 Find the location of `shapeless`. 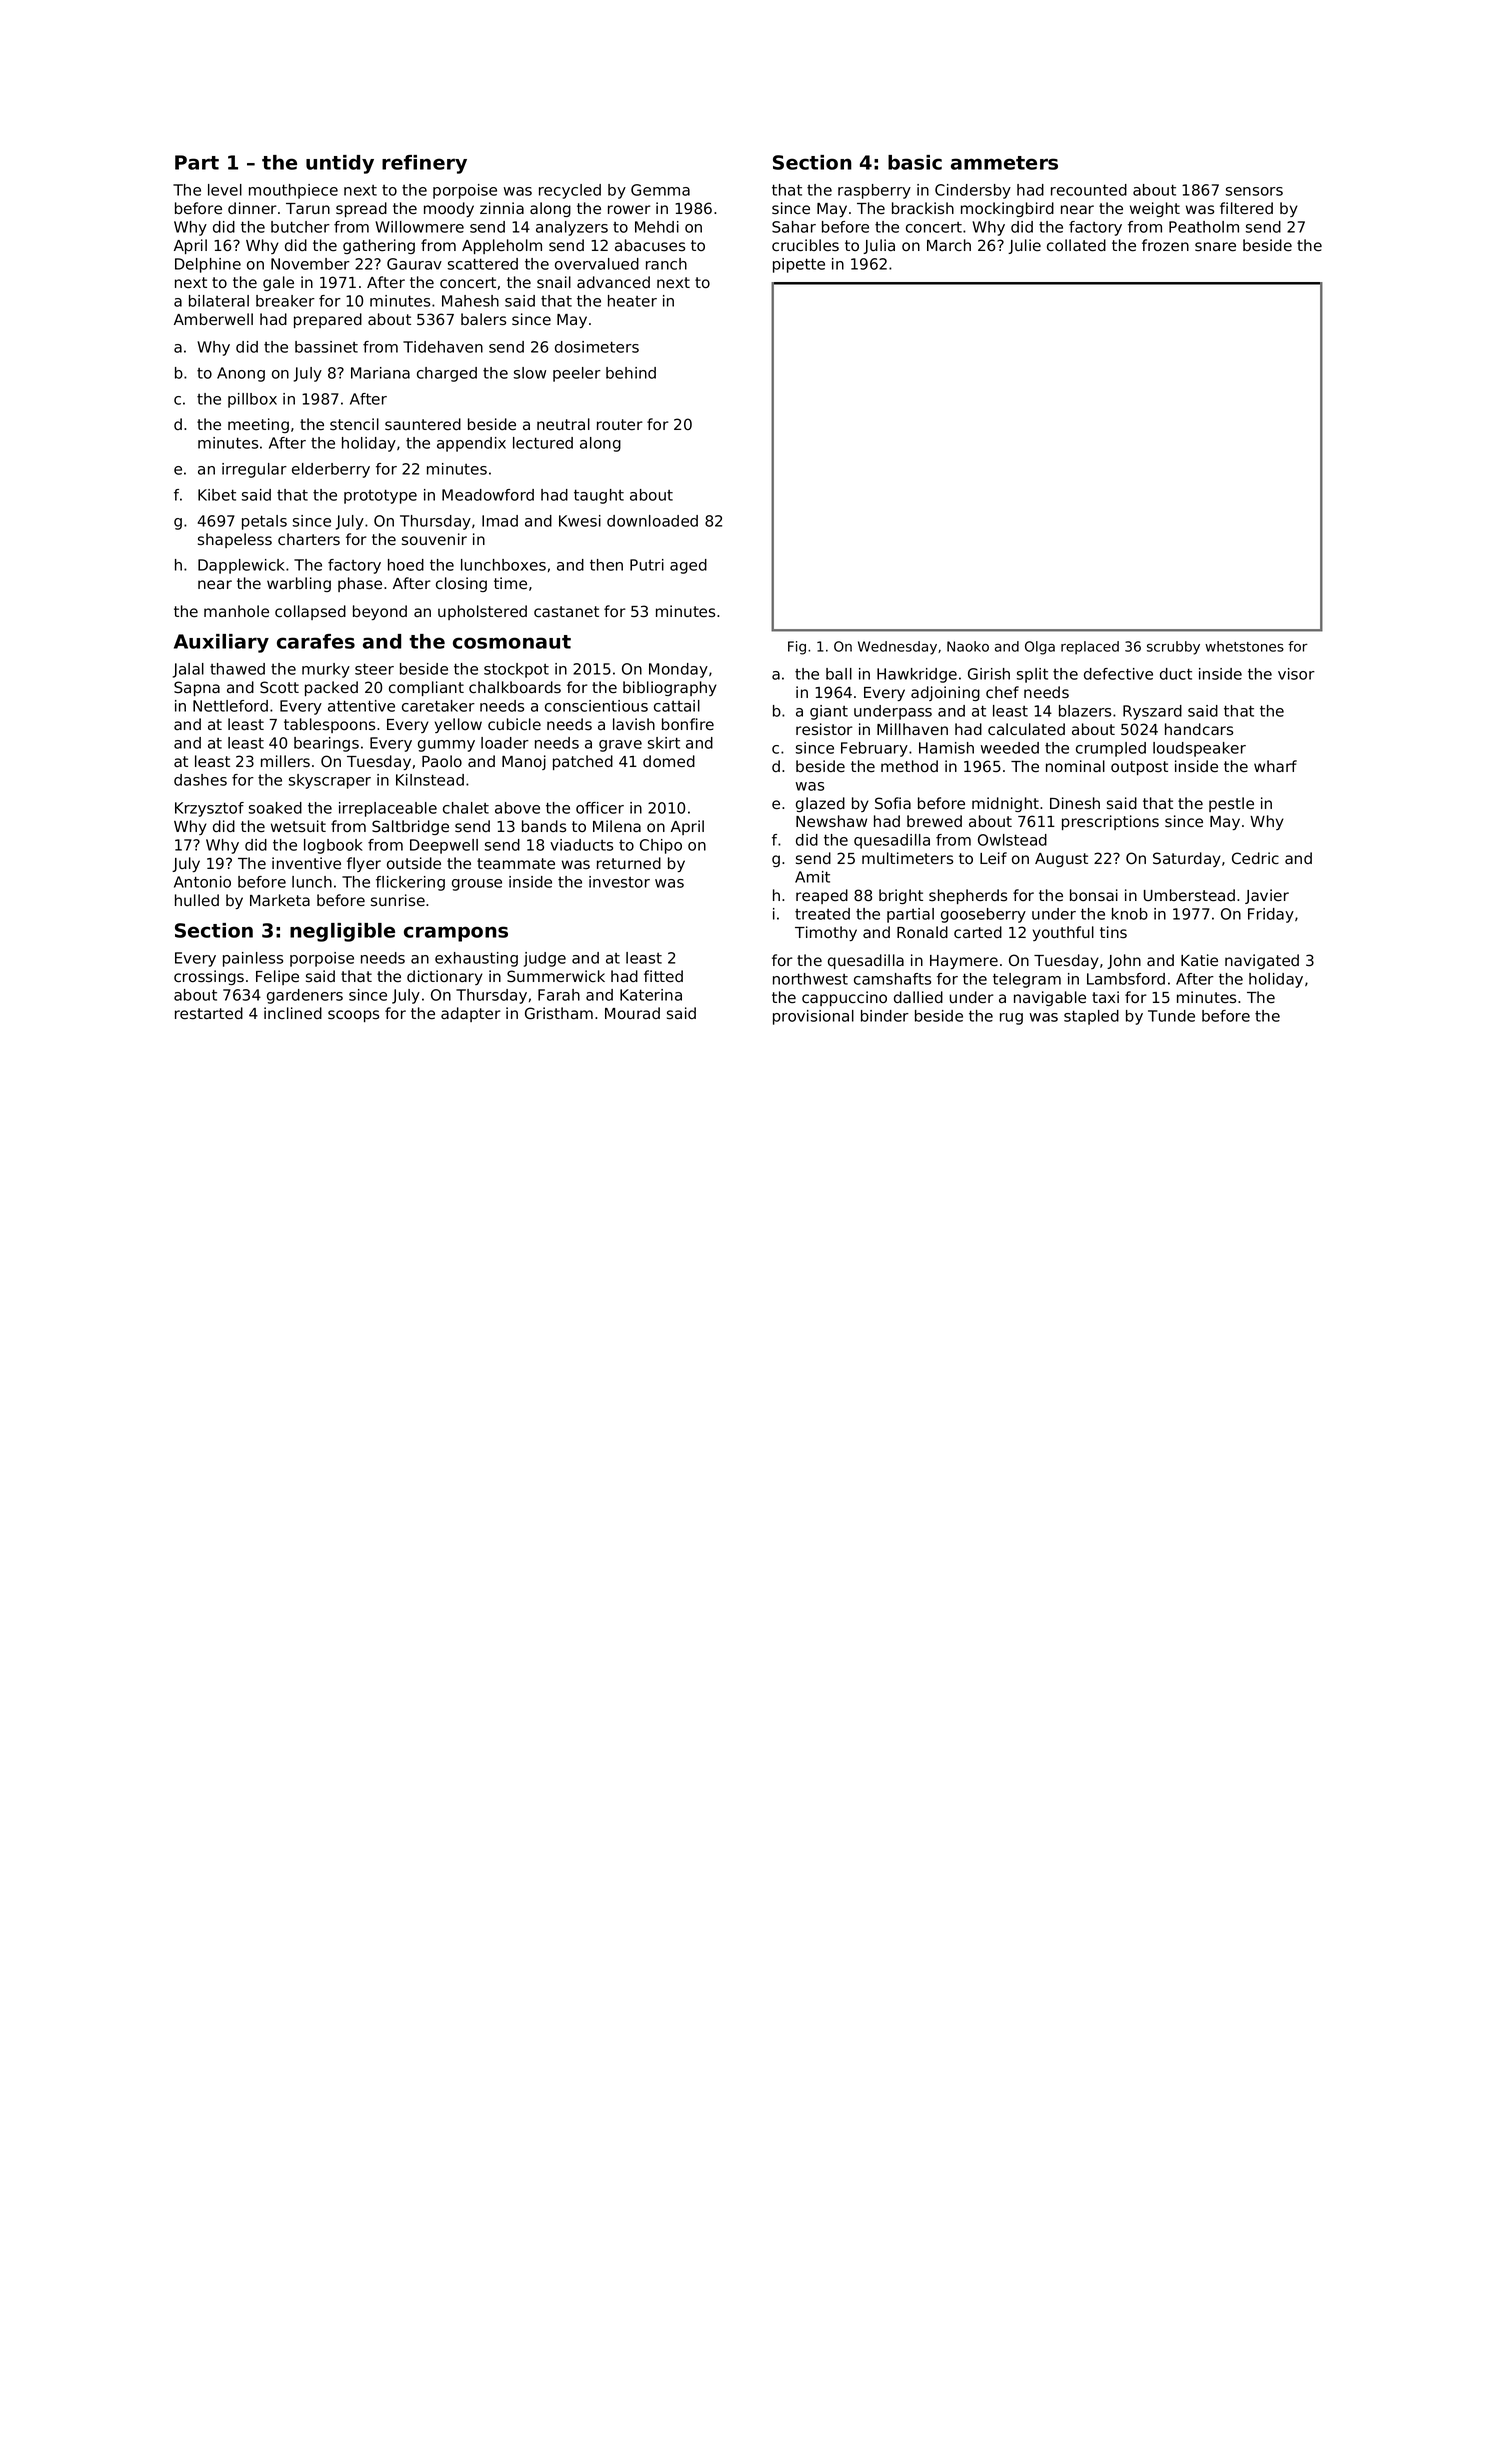

shapeless is located at coordinates (235, 540).
